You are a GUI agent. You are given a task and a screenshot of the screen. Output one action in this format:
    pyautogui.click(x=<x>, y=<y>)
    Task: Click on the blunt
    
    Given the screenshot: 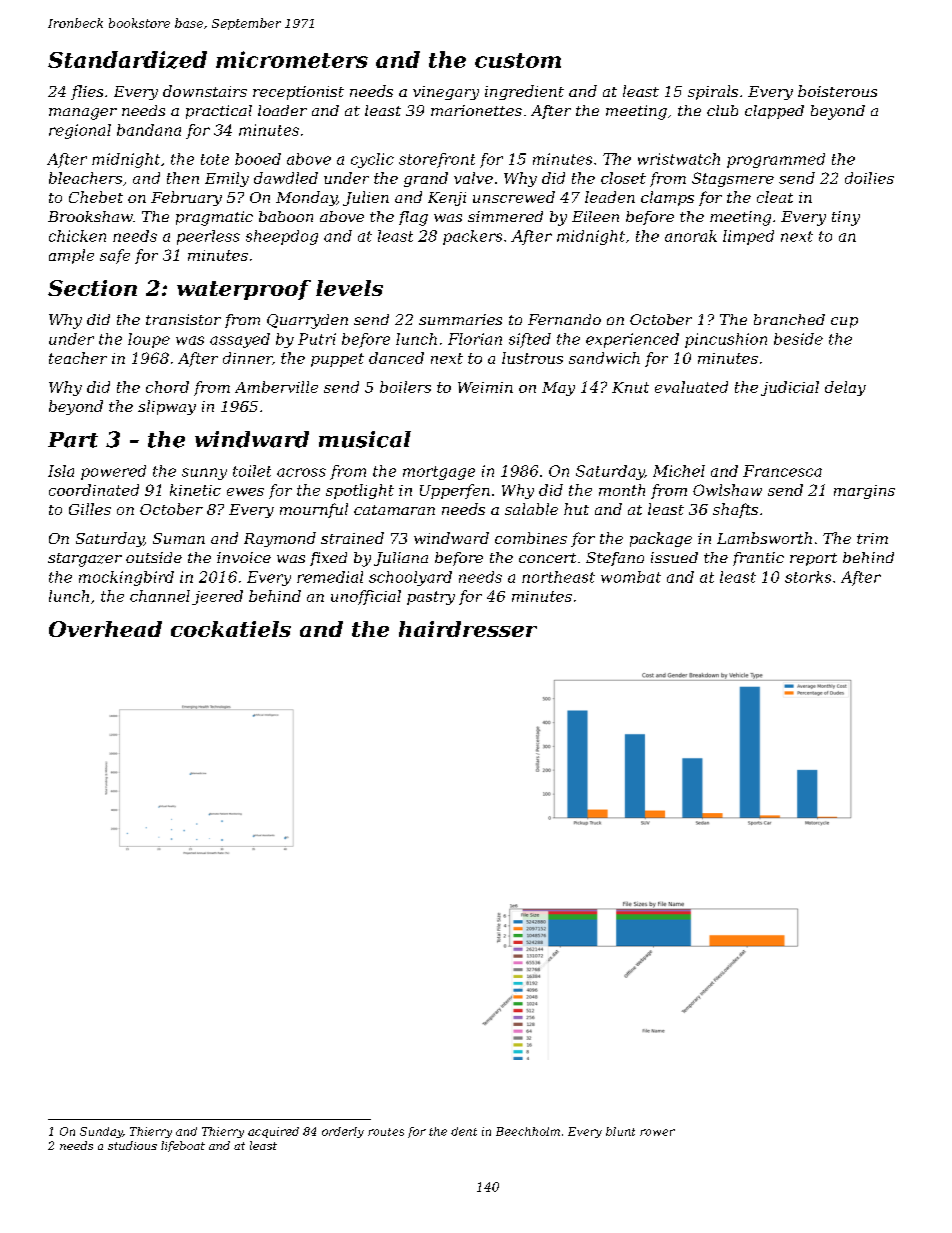 What is the action you would take?
    pyautogui.click(x=620, y=1131)
